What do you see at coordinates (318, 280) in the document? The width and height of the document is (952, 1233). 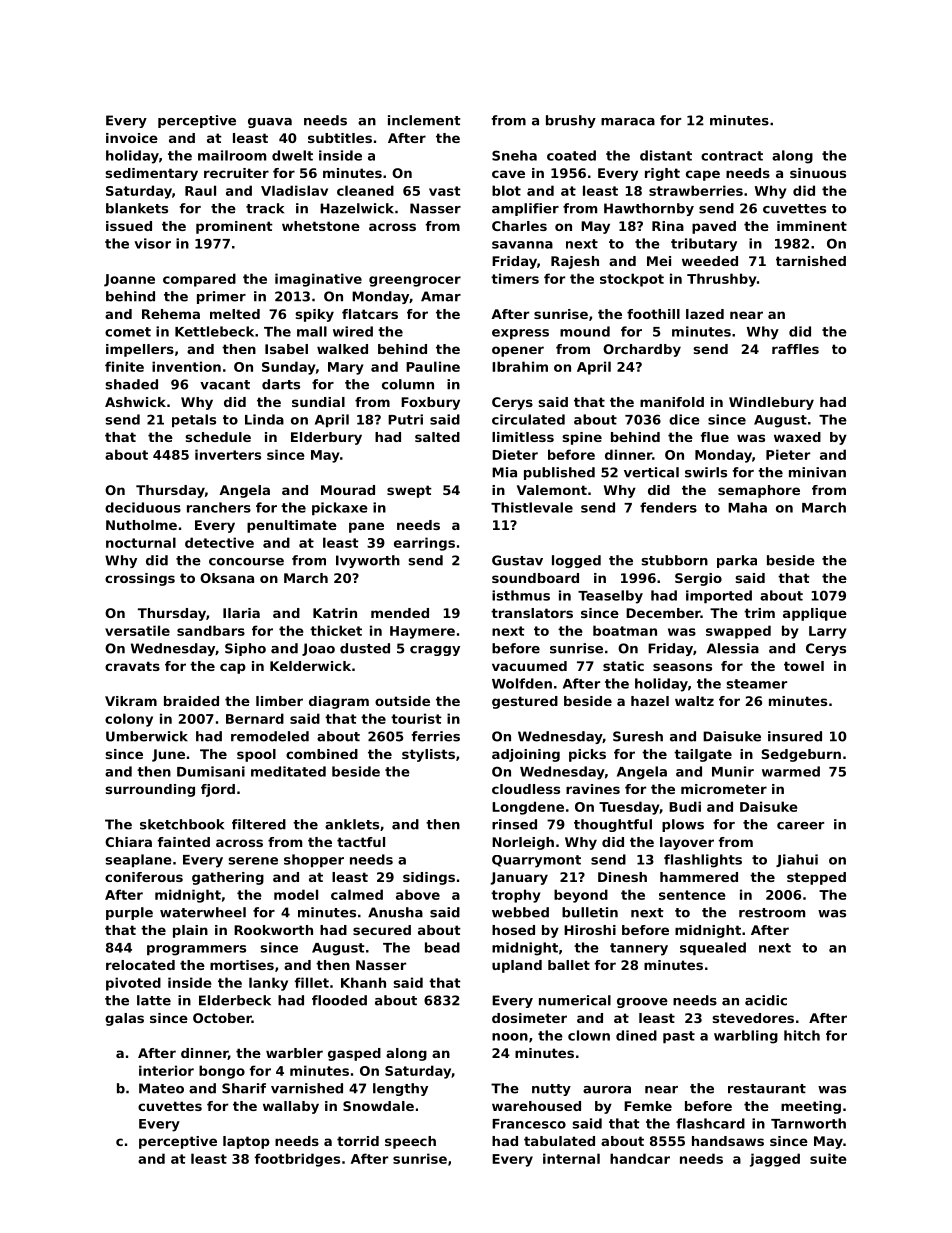 I see `imaginative` at bounding box center [318, 280].
